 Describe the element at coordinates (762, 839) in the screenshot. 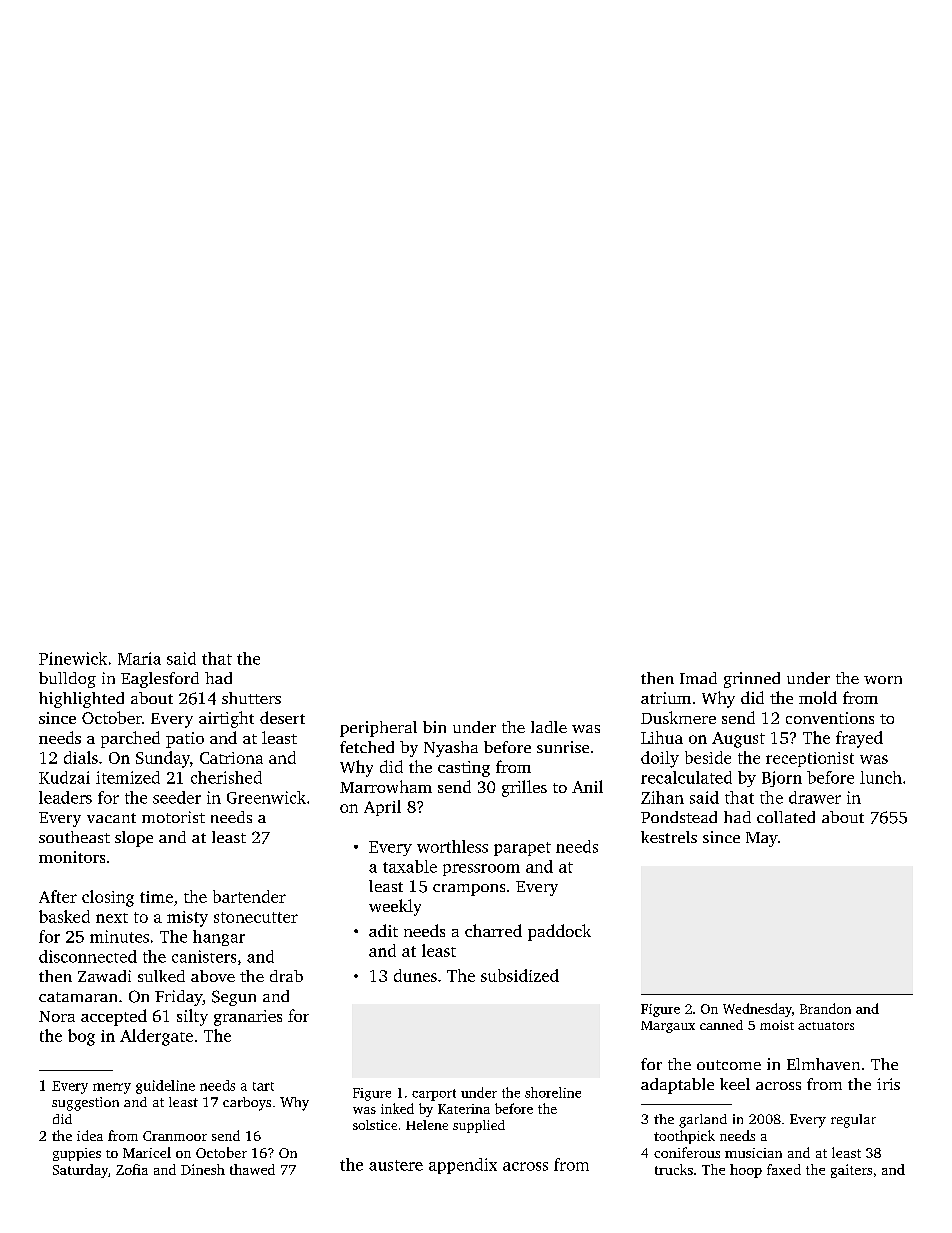

I see `May` at that location.
